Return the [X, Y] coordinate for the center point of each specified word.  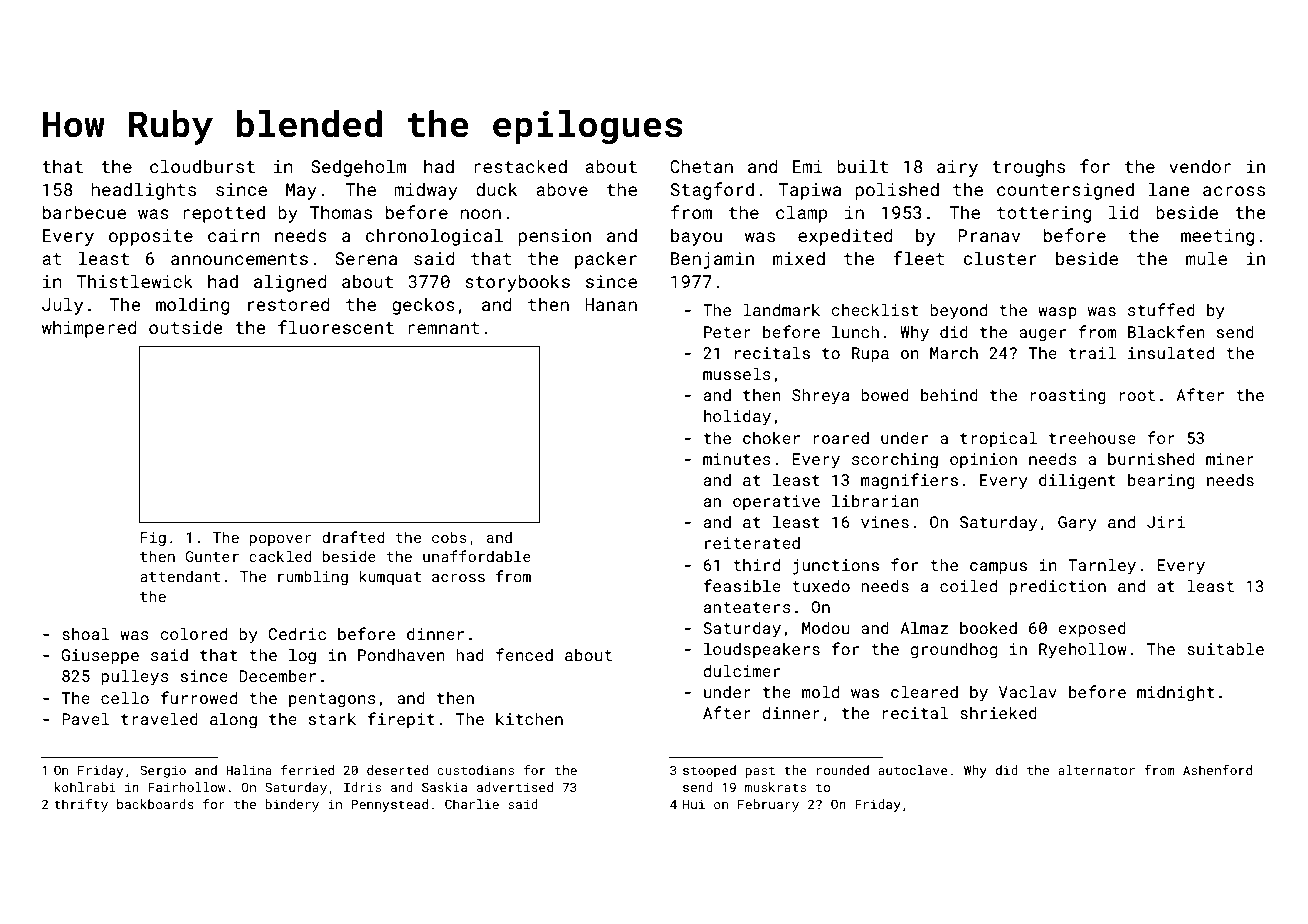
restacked [520, 166]
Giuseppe [100, 657]
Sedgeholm [358, 168]
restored [289, 304]
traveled [159, 718]
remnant [443, 328]
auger [1042, 335]
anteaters [747, 607]
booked [988, 627]
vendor [1200, 166]
